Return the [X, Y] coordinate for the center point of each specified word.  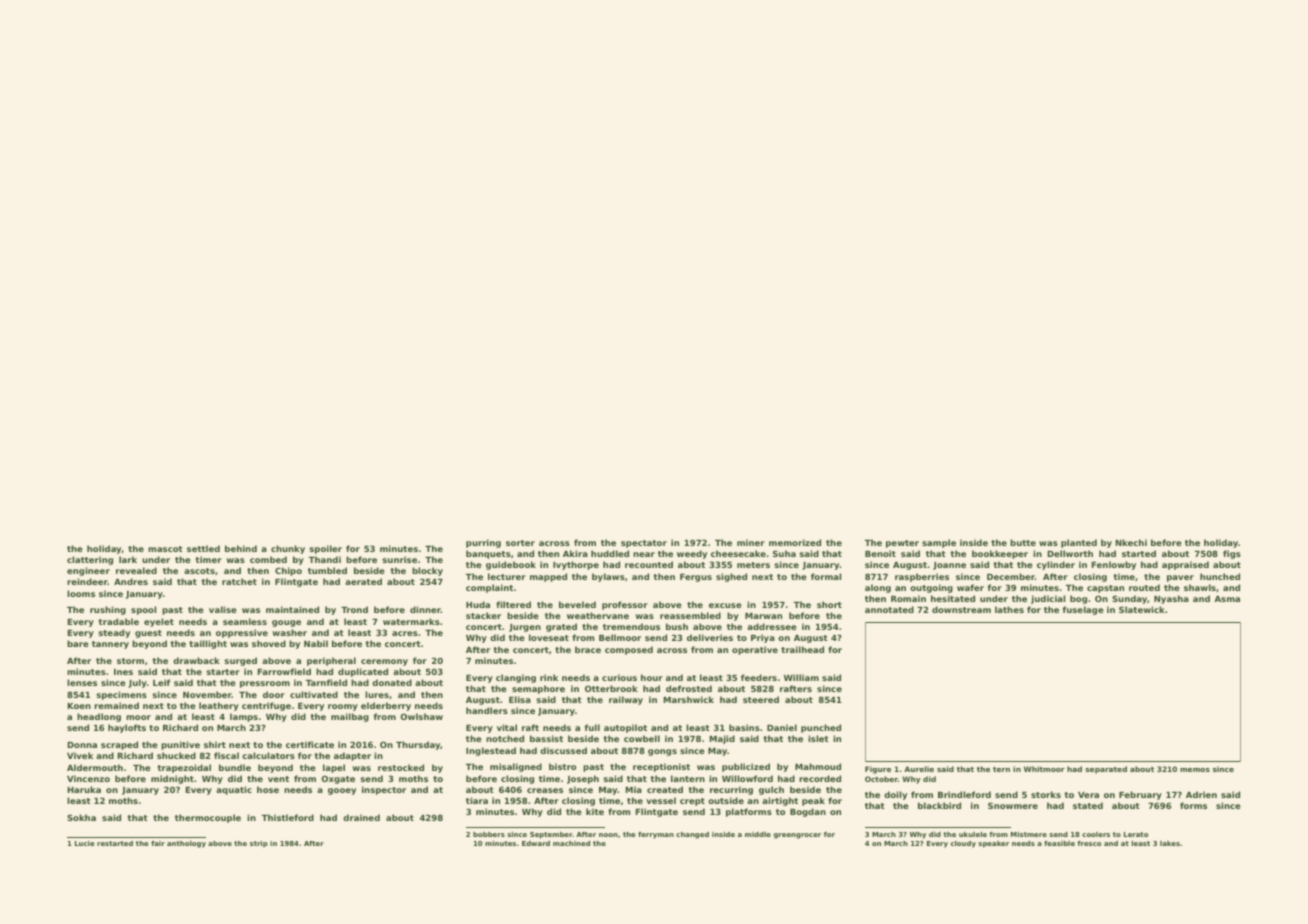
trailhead [802, 649]
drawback [196, 660]
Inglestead [491, 751]
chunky [288, 549]
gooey [342, 791]
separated [1106, 770]
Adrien [1201, 794]
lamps [244, 717]
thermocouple [208, 818]
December [1011, 576]
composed [629, 650]
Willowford [747, 778]
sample [939, 543]
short [829, 604]
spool [143, 610]
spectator [644, 544]
